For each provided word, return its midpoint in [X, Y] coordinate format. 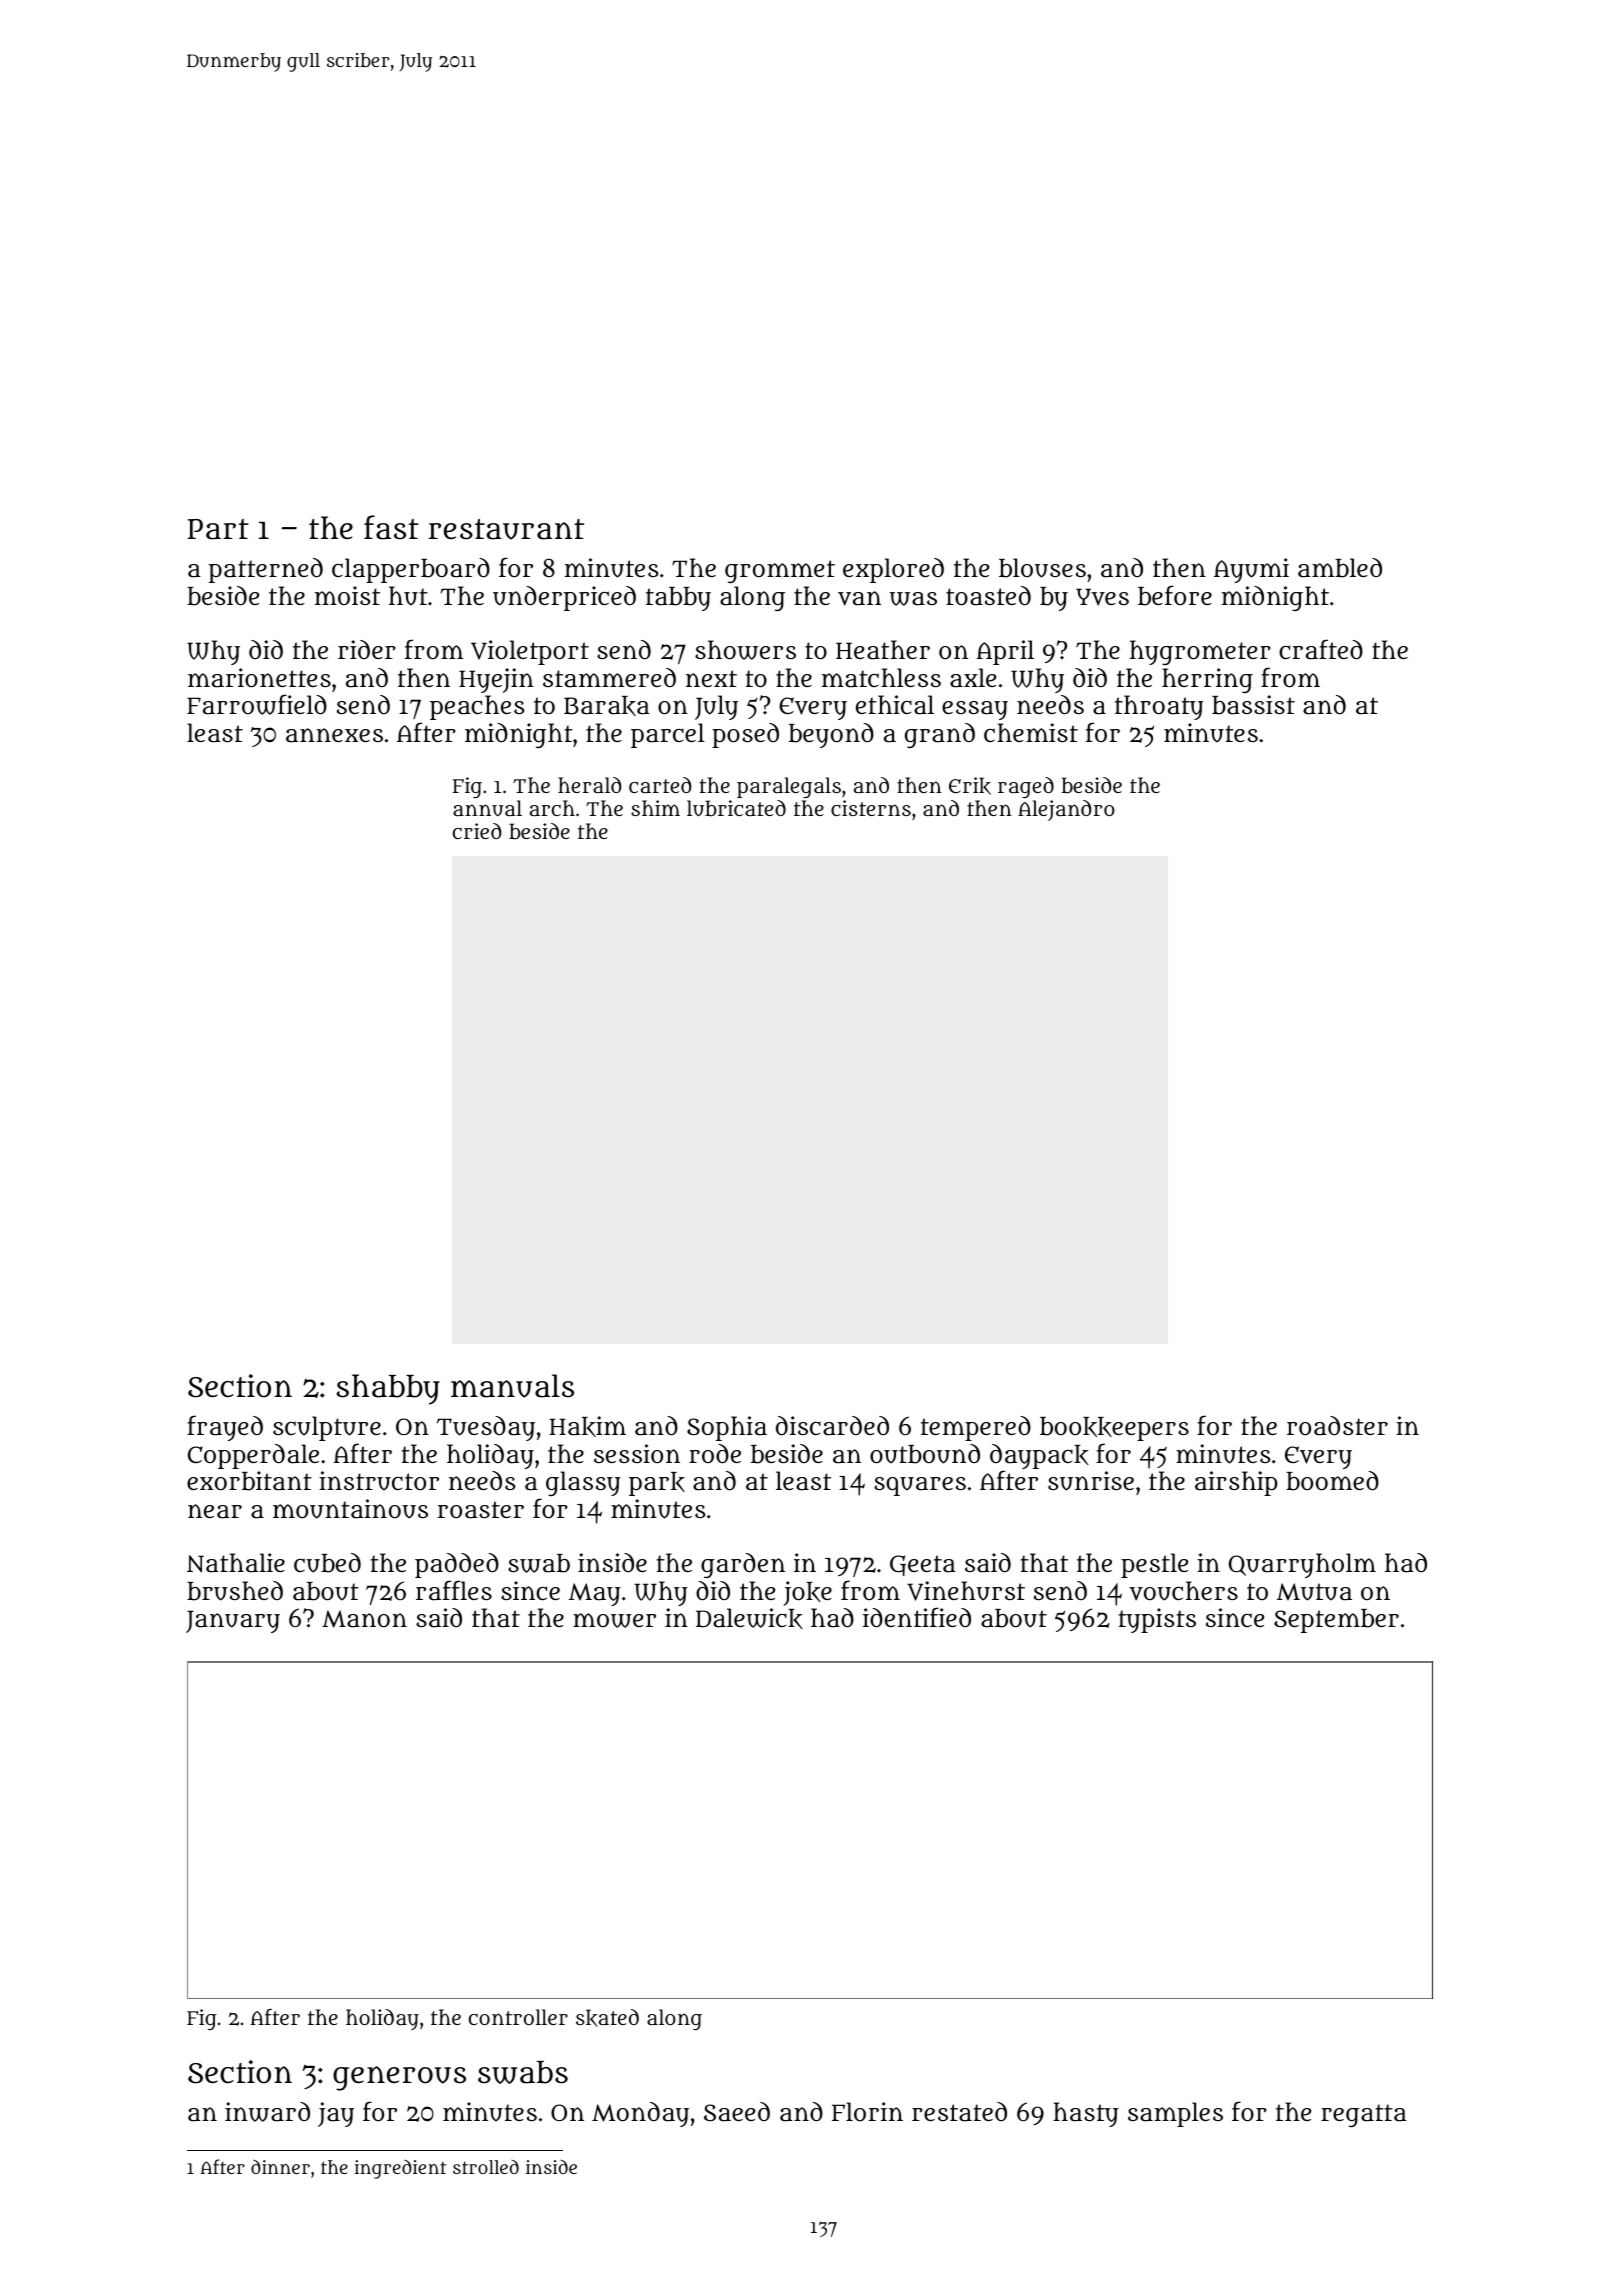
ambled [1340, 568]
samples [1175, 2114]
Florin [867, 2111]
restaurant [506, 529]
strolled [486, 2167]
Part [218, 529]
